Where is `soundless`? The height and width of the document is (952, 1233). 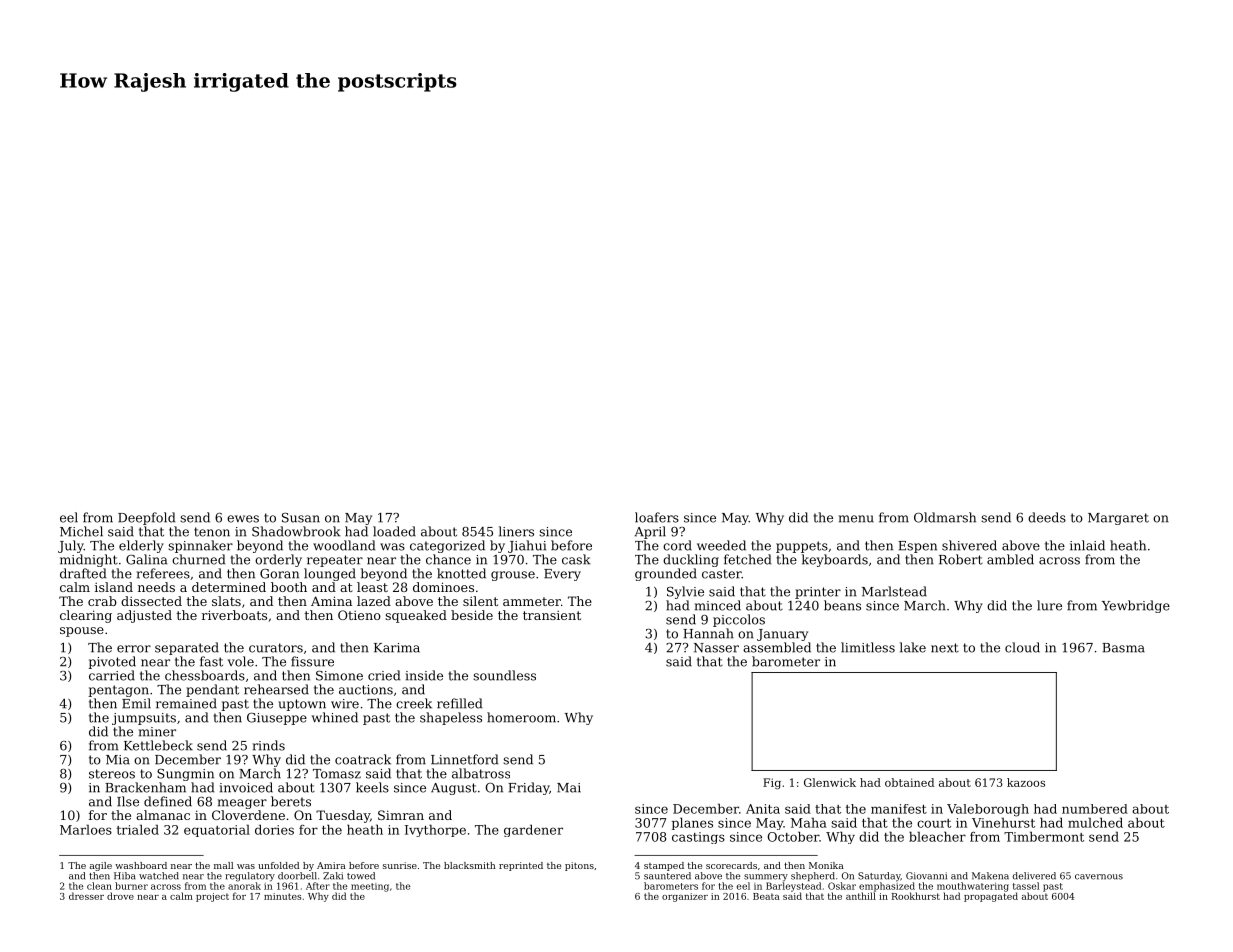
soundless is located at coordinates (504, 675).
